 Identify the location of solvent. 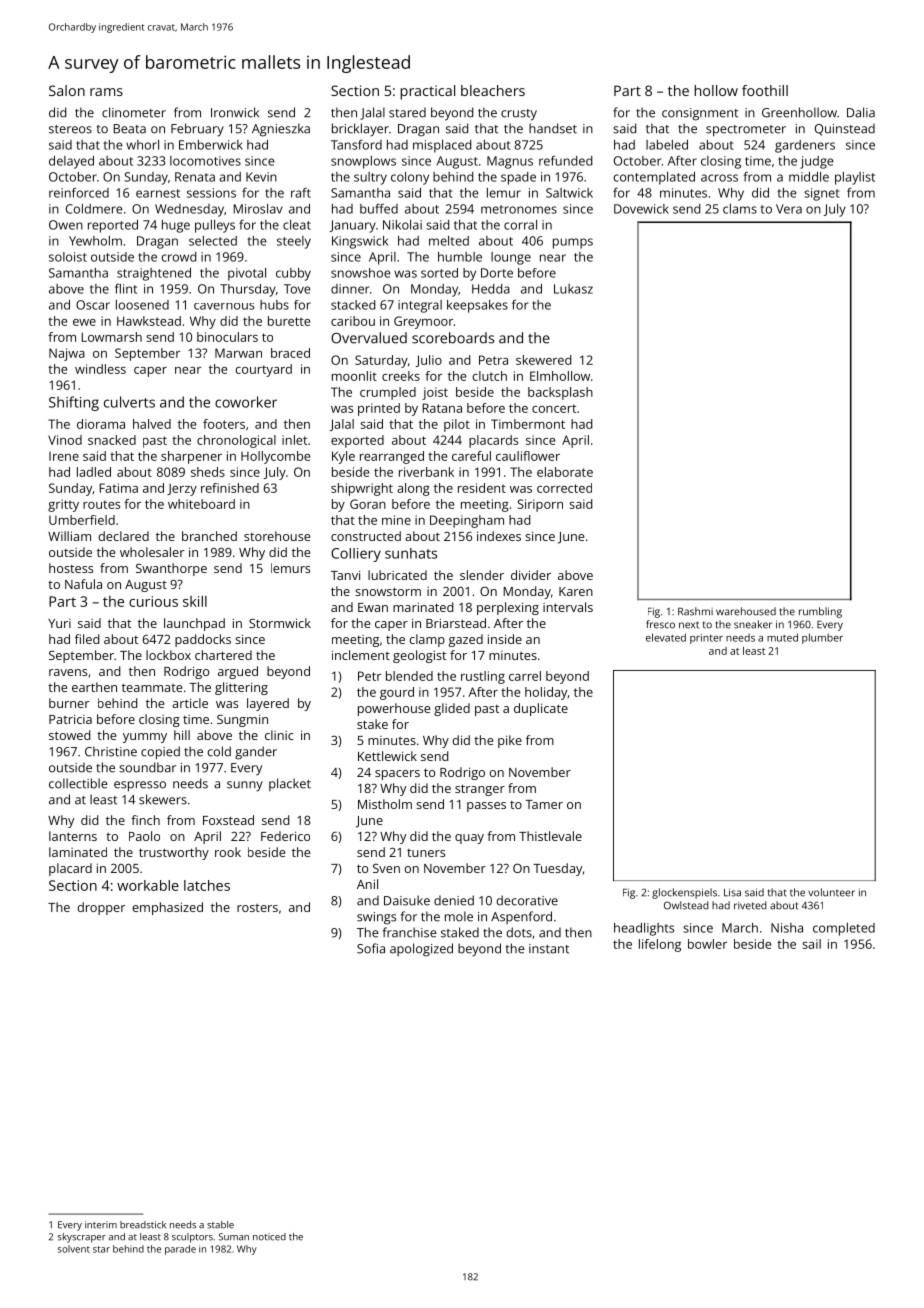
(74, 1249).
